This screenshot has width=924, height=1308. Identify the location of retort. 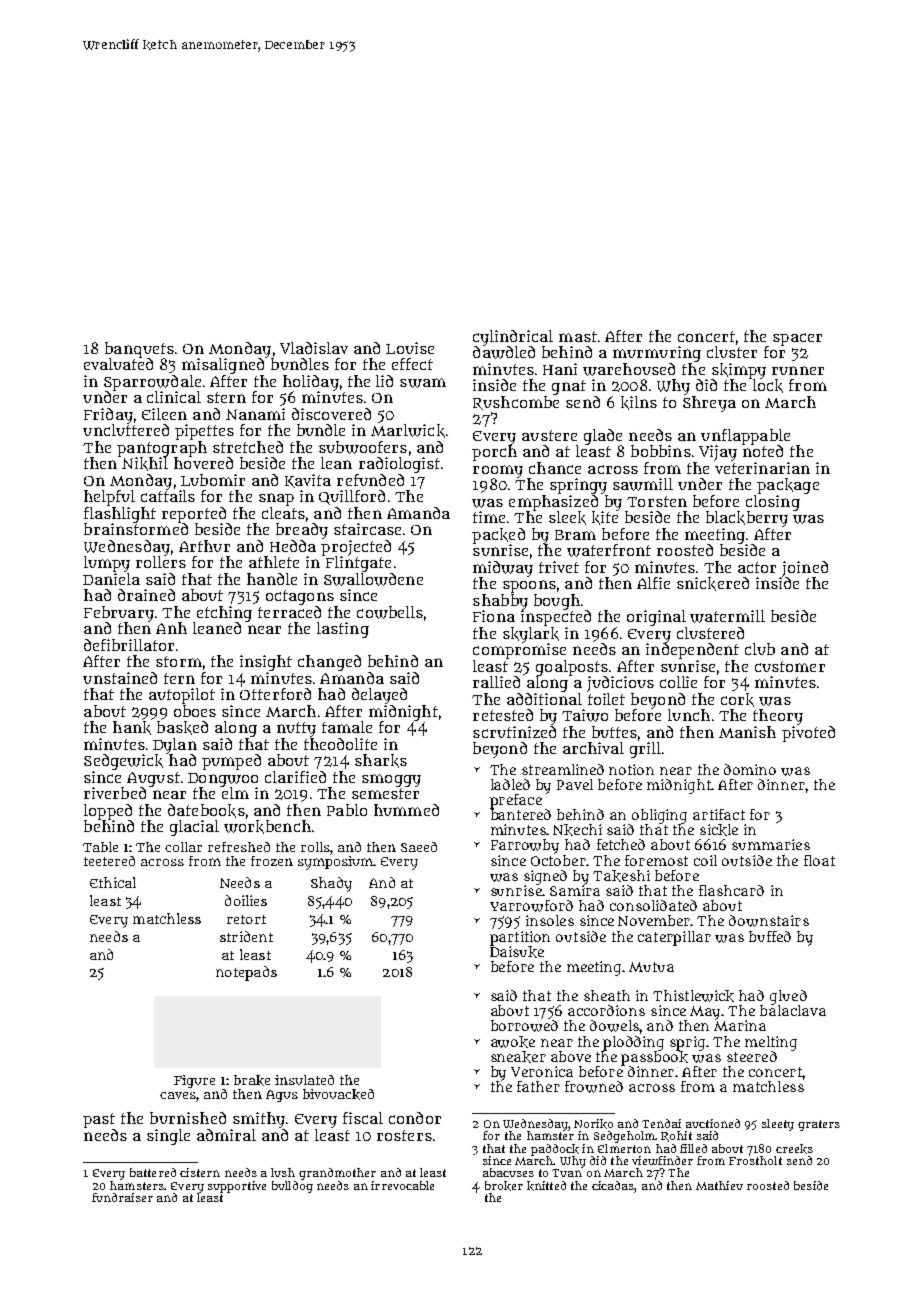
(246, 919).
